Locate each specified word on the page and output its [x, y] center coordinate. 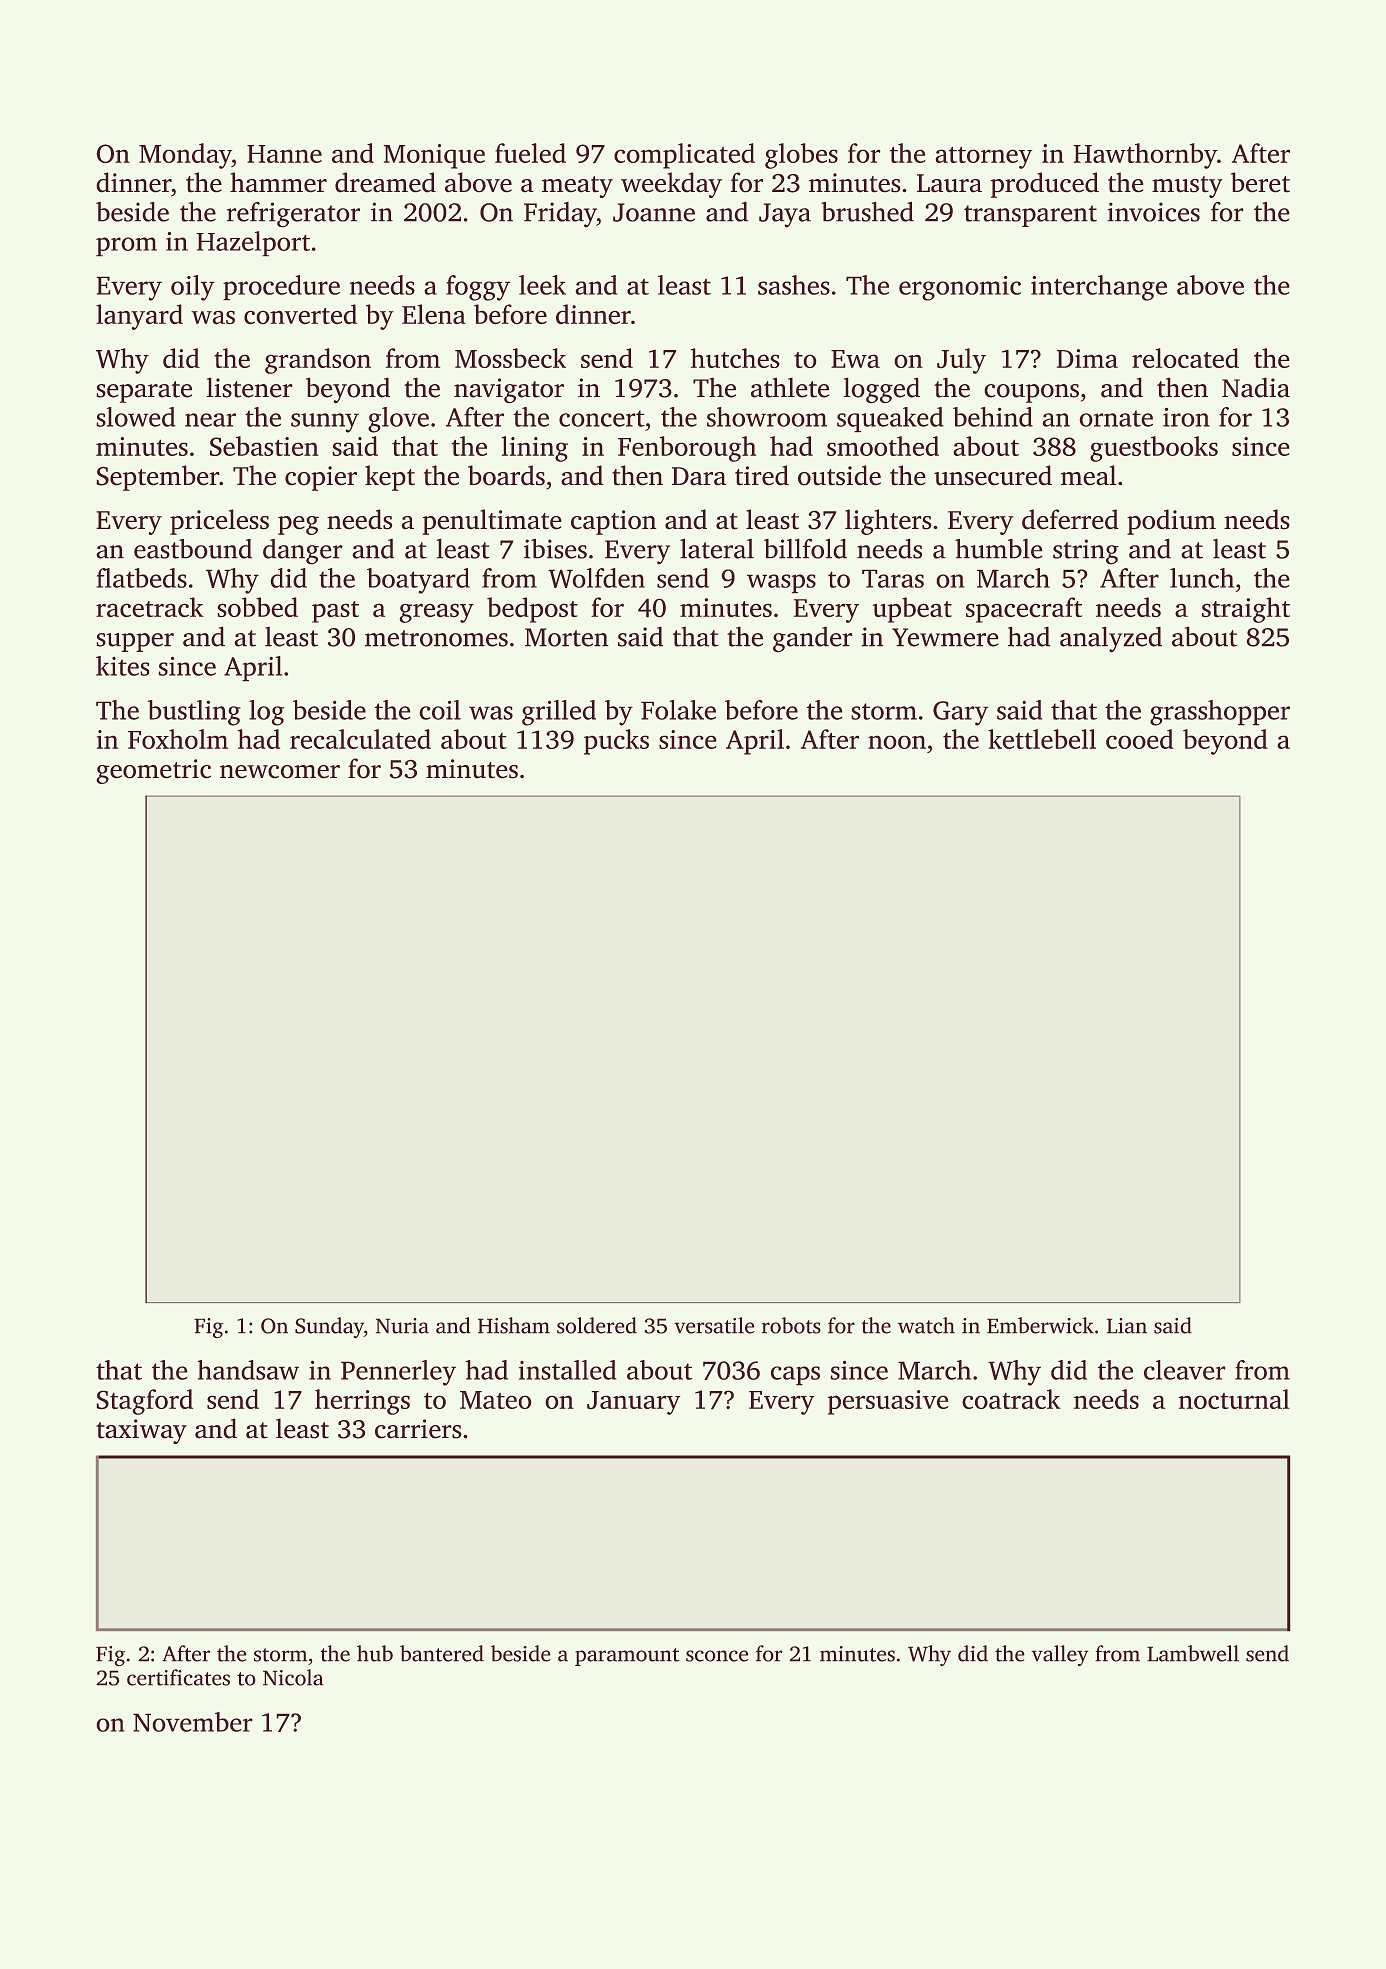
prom [126, 247]
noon [897, 742]
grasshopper [1220, 713]
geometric [153, 771]
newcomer [280, 772]
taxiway [141, 1431]
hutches [735, 358]
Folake [678, 710]
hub [375, 1653]
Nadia [1256, 387]
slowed [135, 417]
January [634, 1403]
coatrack [1011, 1399]
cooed [1140, 739]
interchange [1099, 288]
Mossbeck [510, 358]
